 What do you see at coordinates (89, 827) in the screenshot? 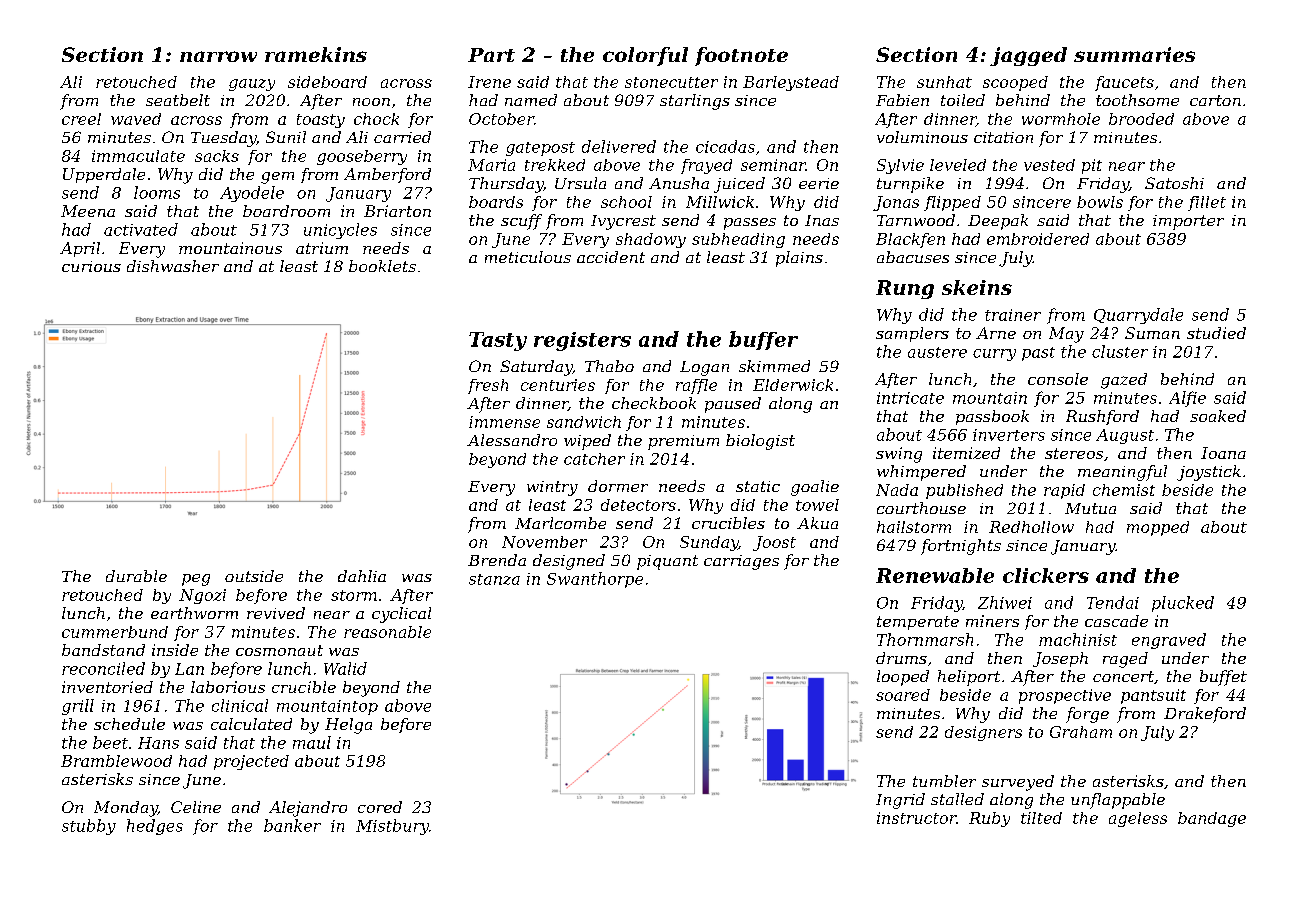
I see `stubby` at bounding box center [89, 827].
